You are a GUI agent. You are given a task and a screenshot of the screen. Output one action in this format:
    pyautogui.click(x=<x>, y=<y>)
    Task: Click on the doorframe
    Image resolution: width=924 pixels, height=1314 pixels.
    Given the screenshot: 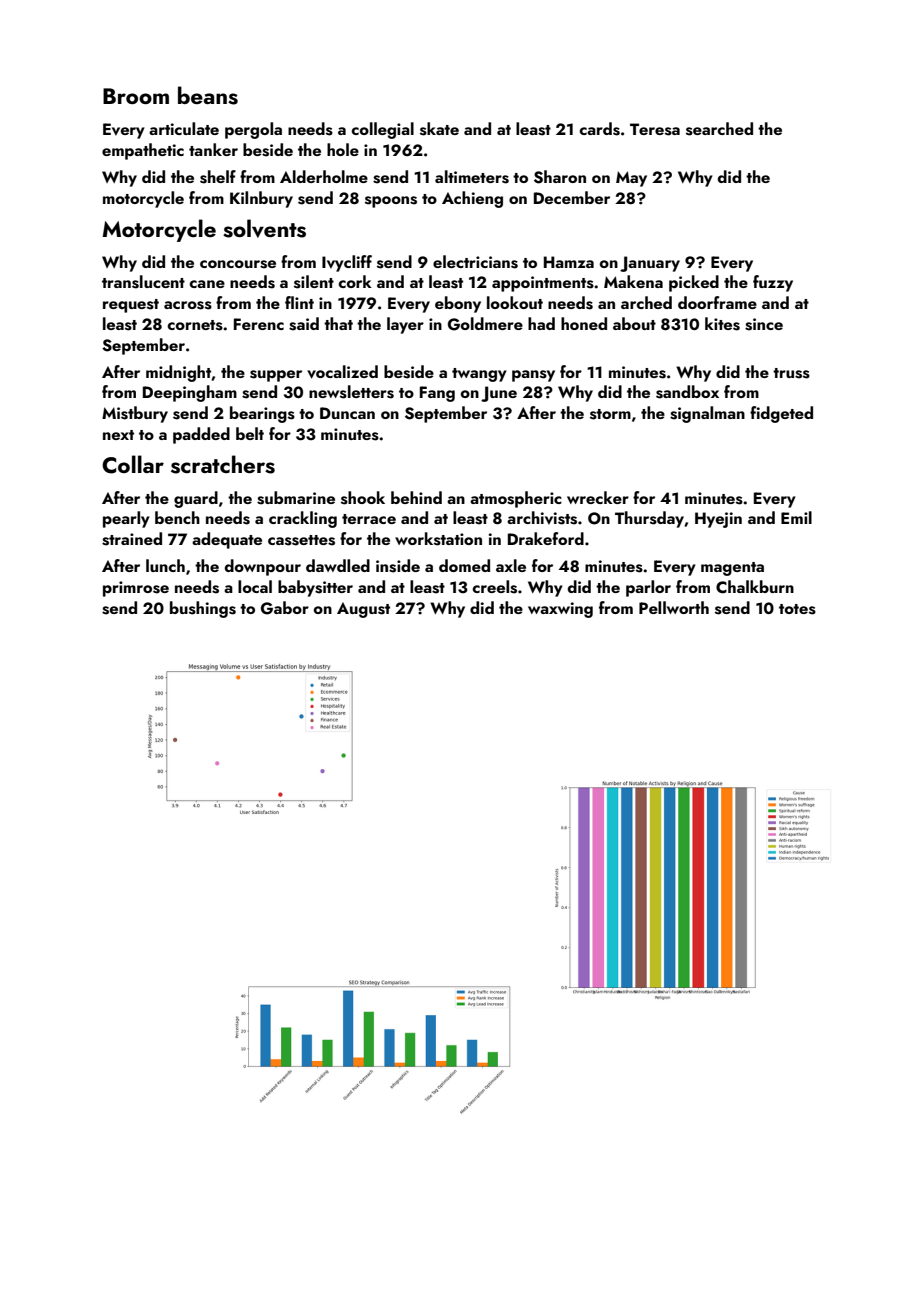 What is the action you would take?
    pyautogui.click(x=717, y=302)
